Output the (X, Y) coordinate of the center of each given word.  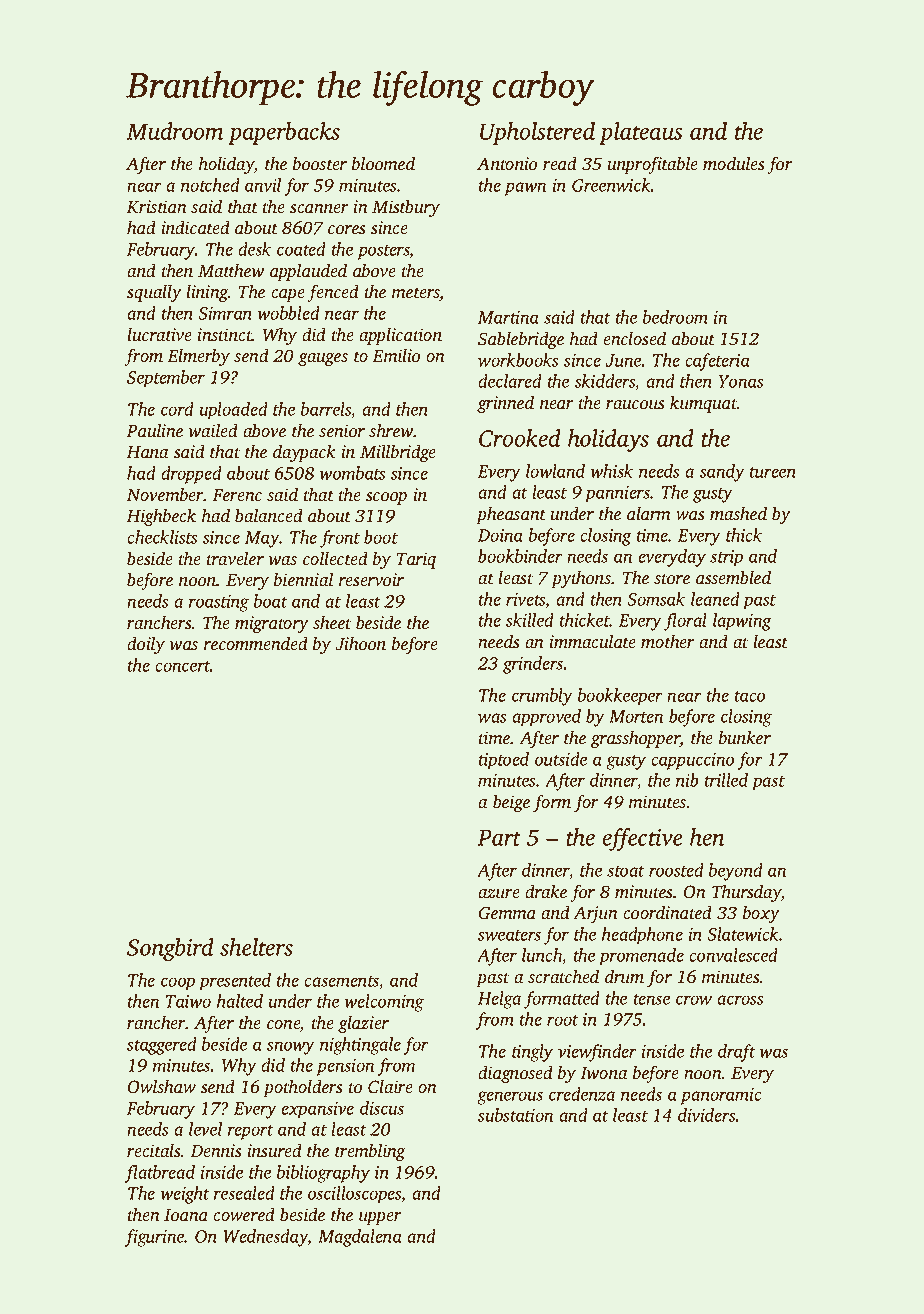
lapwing (742, 622)
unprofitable (653, 165)
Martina (508, 317)
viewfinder (597, 1053)
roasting (219, 603)
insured (275, 1150)
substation (515, 1115)
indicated (196, 227)
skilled (530, 620)
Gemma (507, 913)
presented (235, 982)
